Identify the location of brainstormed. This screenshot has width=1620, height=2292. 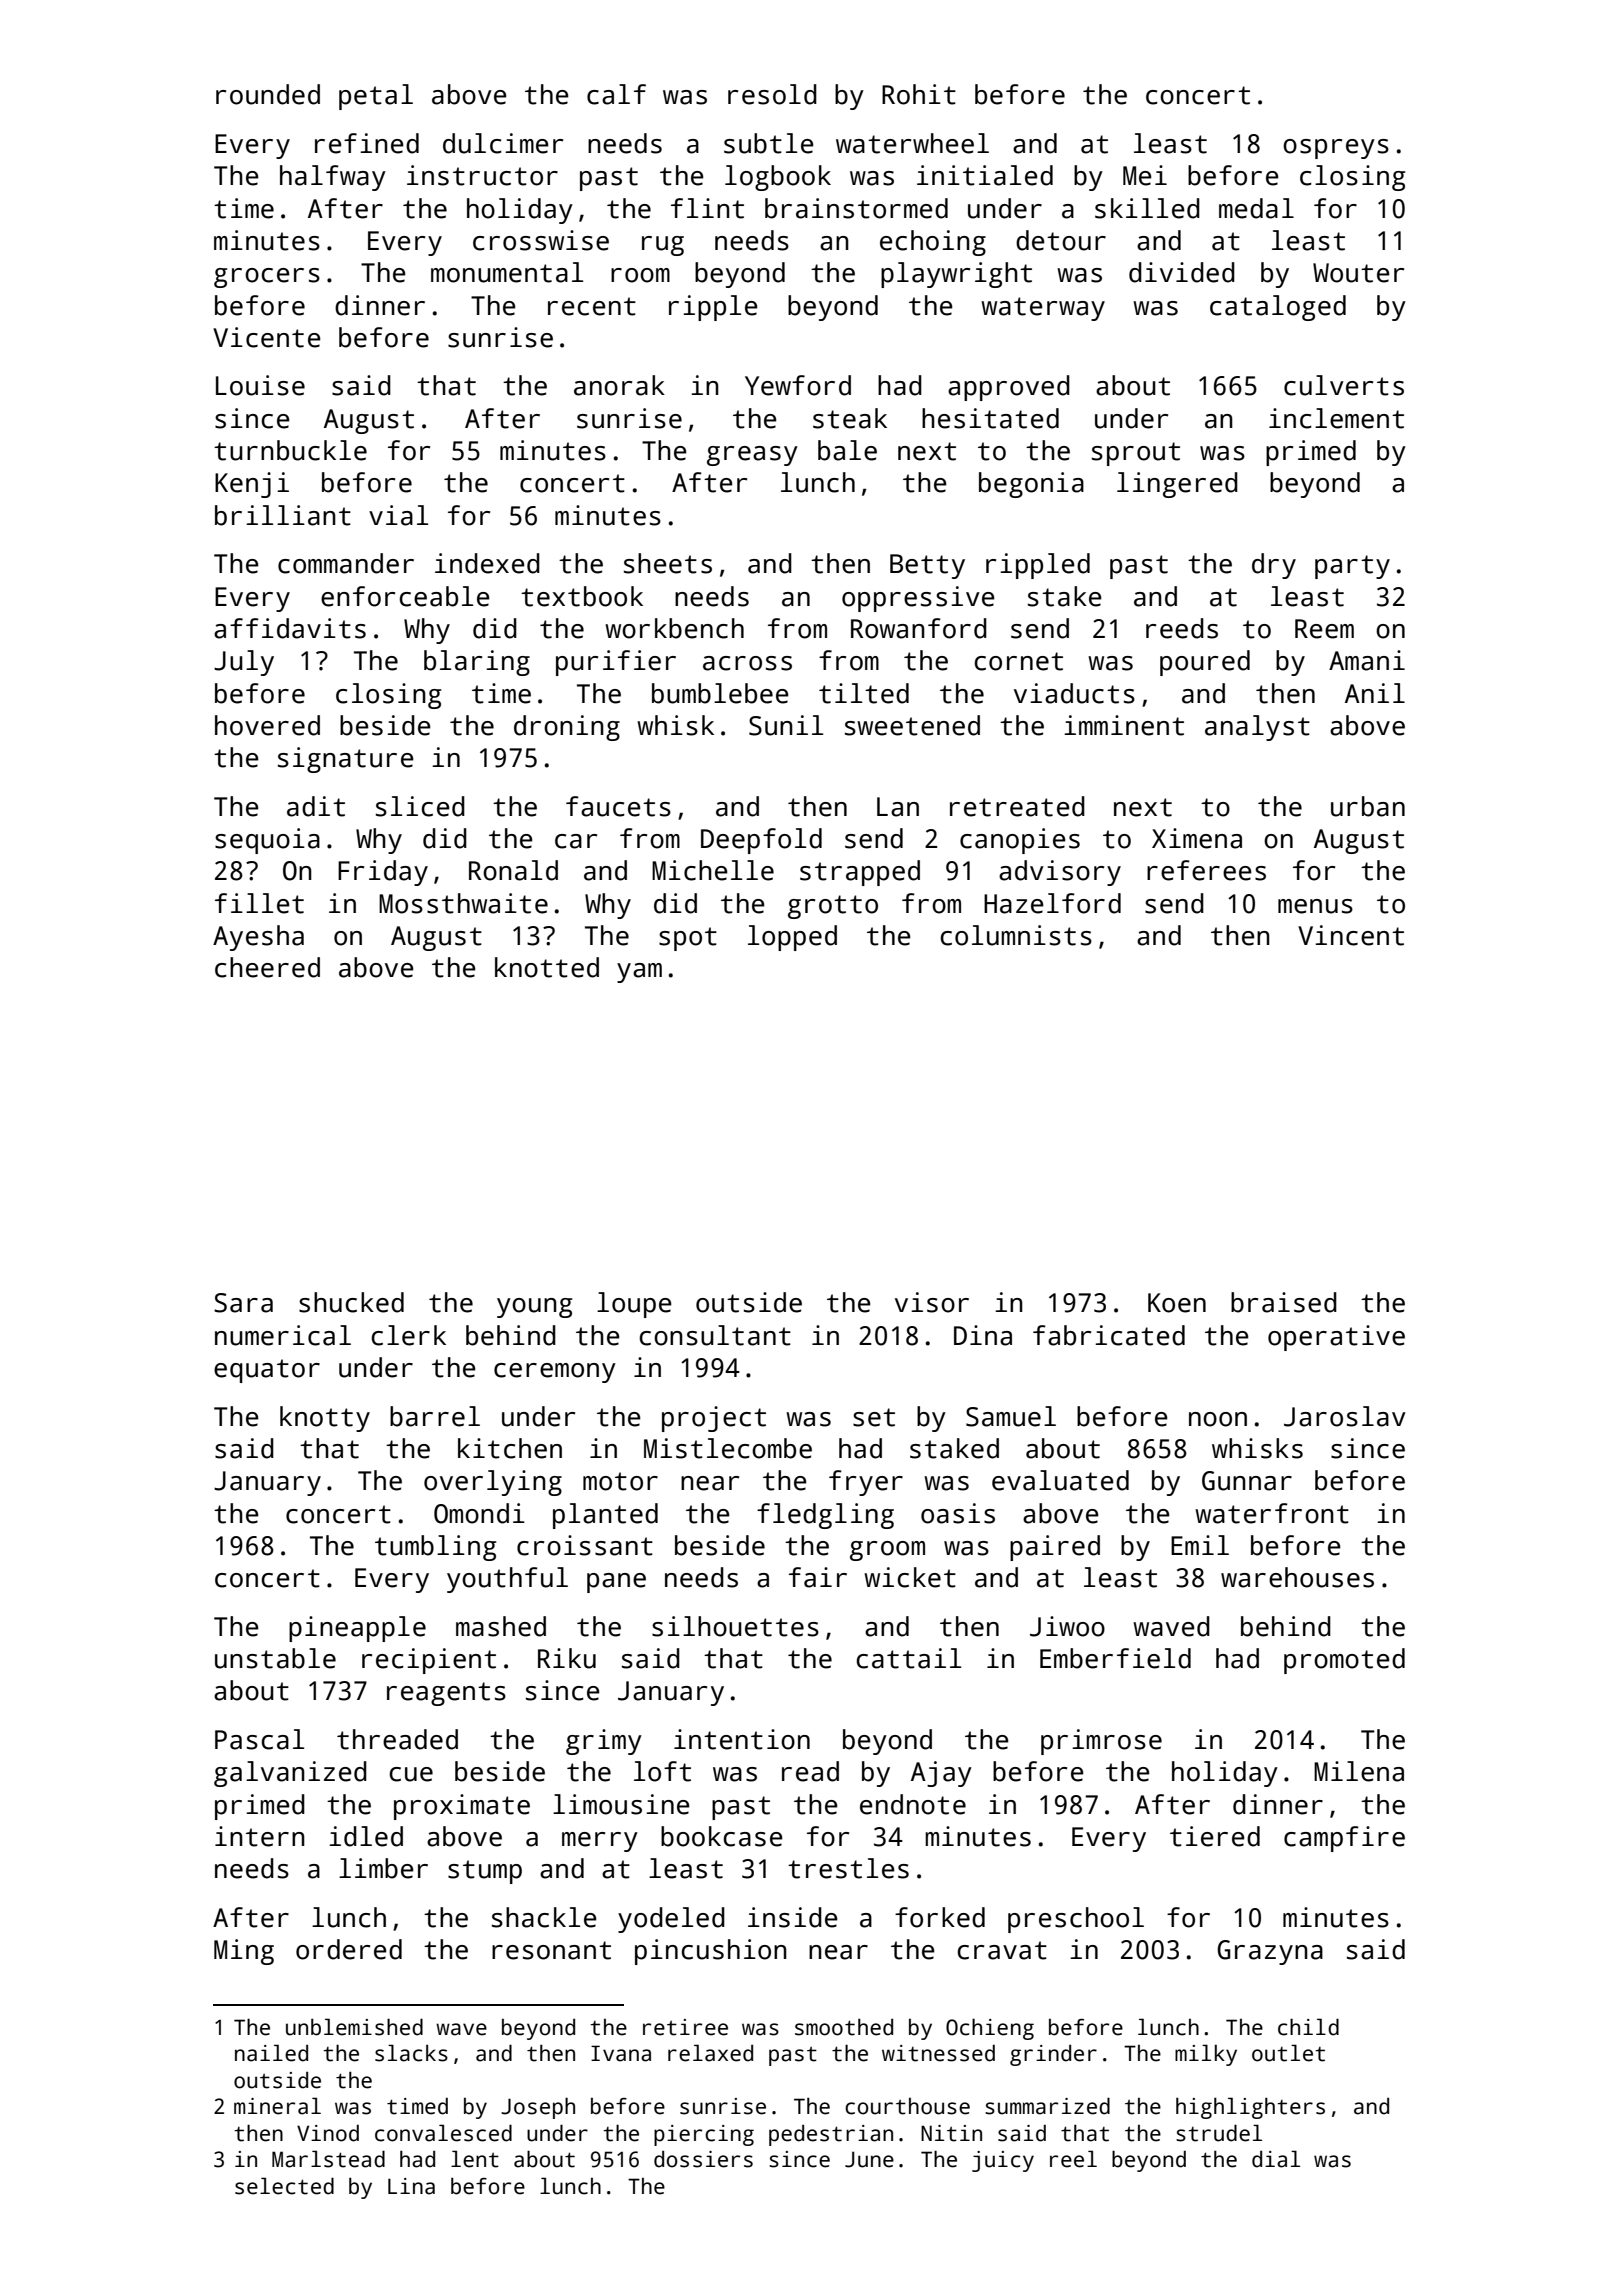
(856, 208).
